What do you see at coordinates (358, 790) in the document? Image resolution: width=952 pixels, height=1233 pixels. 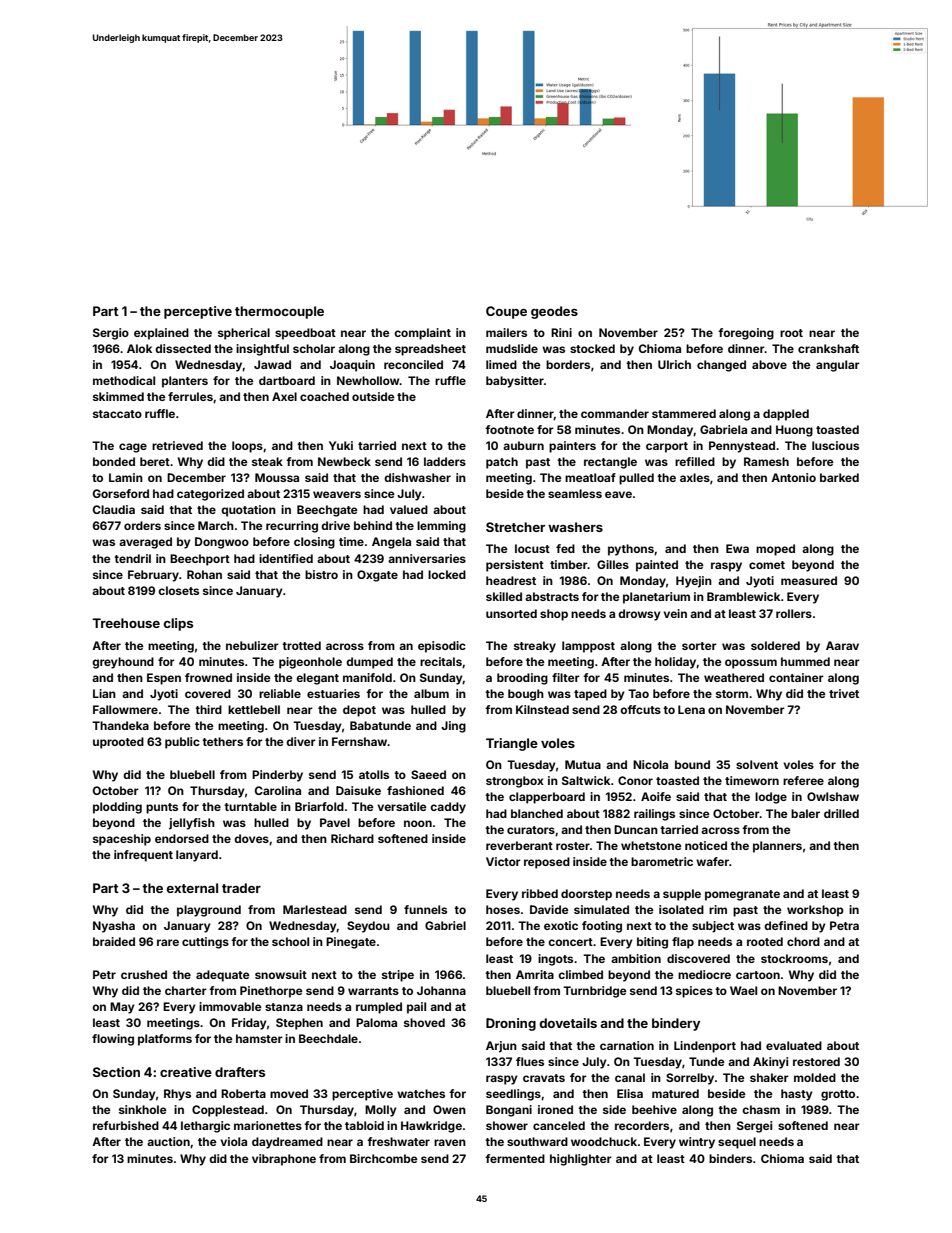 I see `Daisuke` at bounding box center [358, 790].
